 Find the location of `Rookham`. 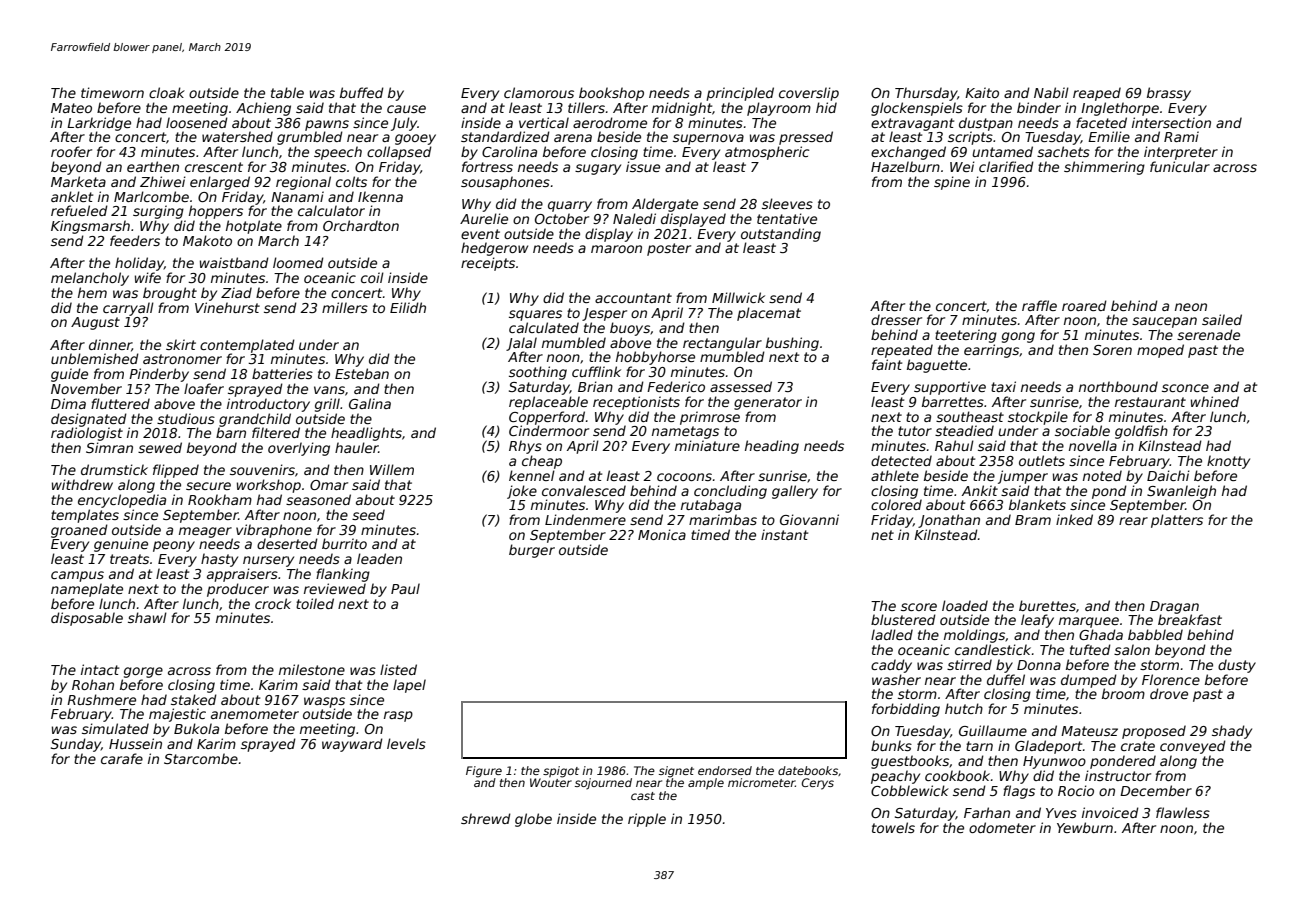

Rookham is located at coordinates (220, 499).
